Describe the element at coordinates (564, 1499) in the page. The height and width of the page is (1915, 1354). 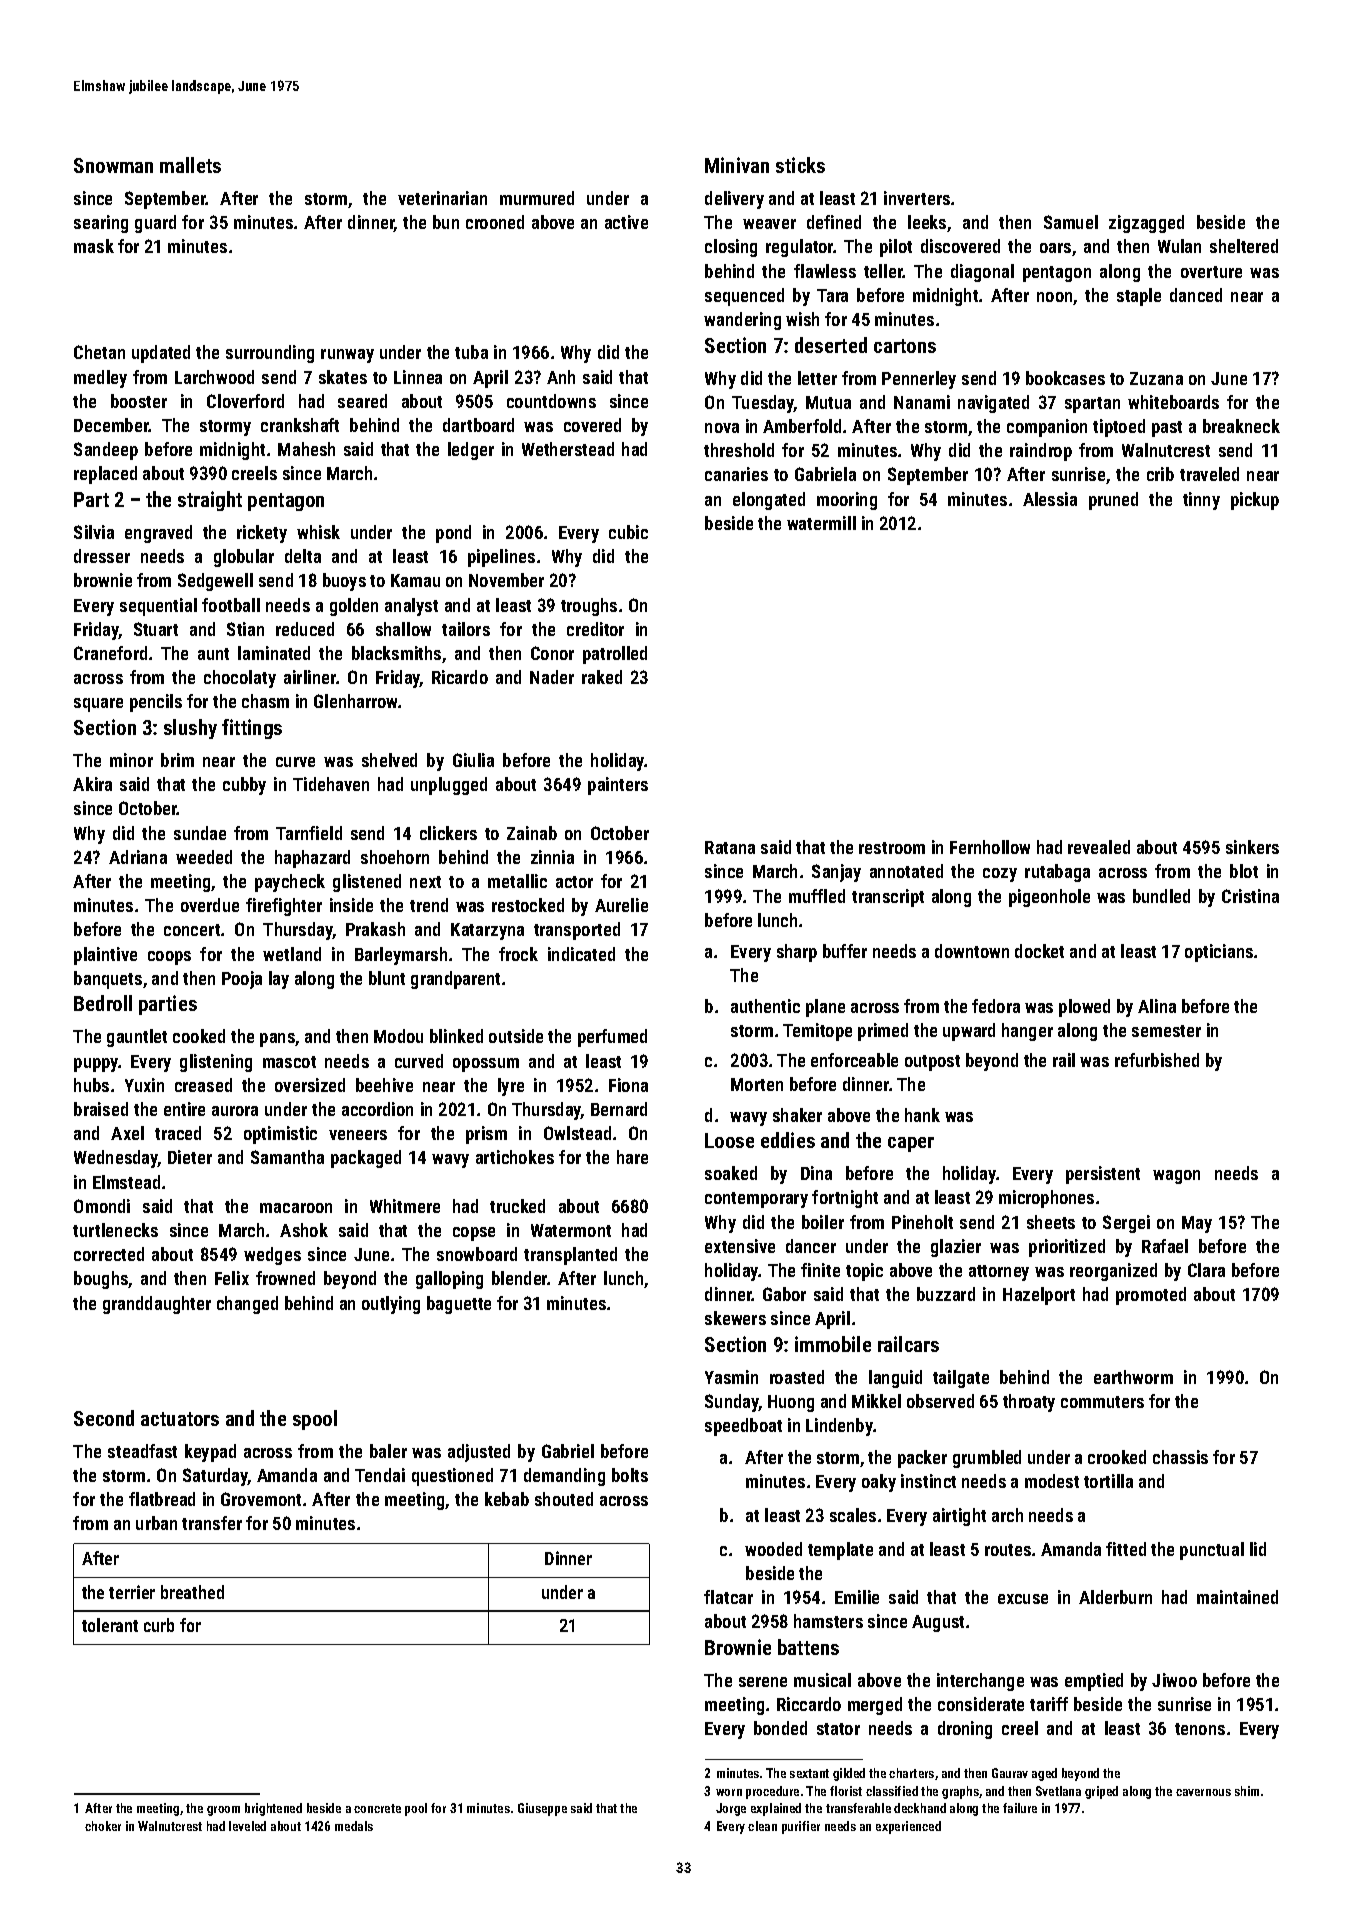
I see `shouted` at that location.
